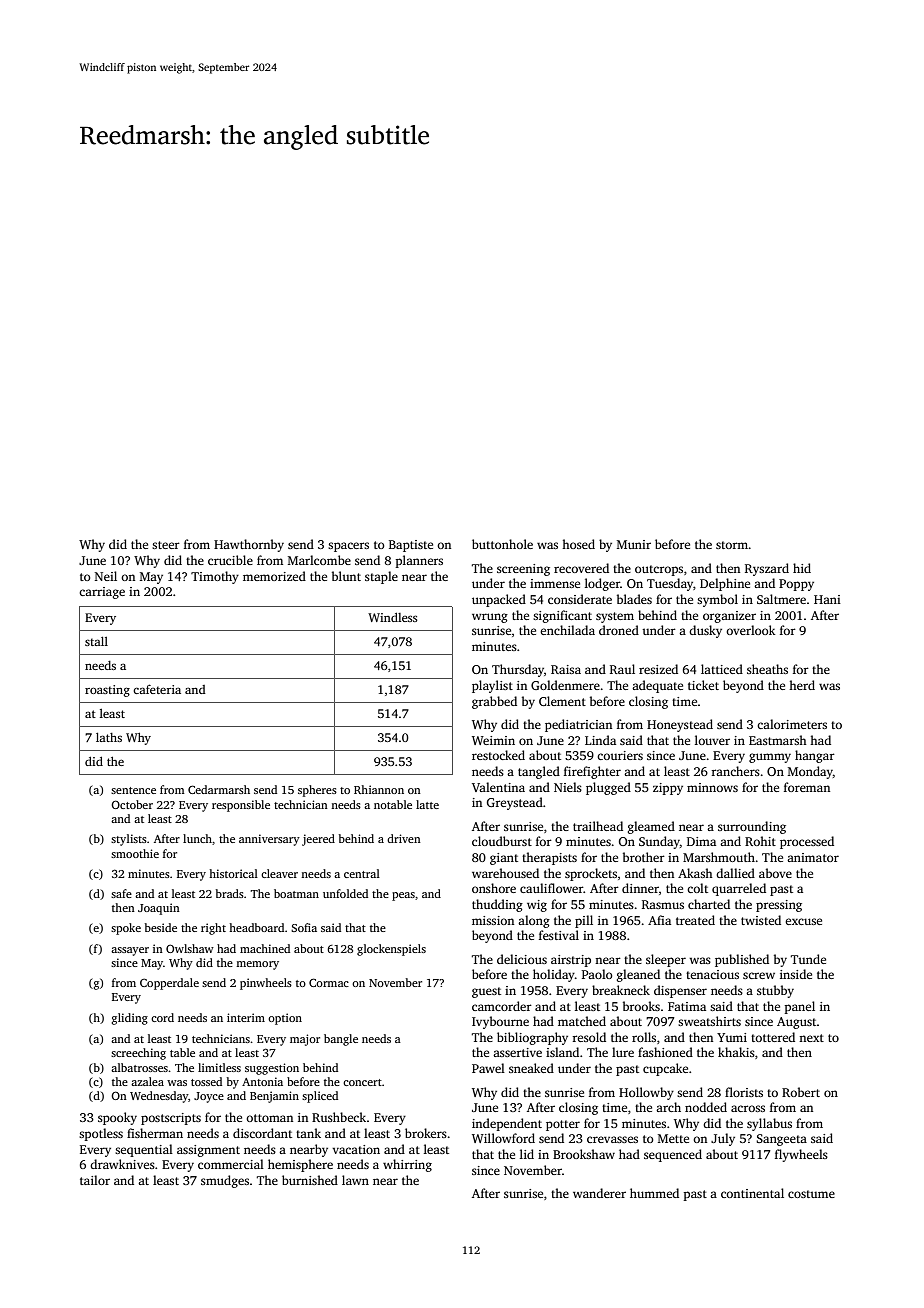 This page has width=924, height=1308. What do you see at coordinates (109, 737) in the page?
I see `laths` at bounding box center [109, 737].
